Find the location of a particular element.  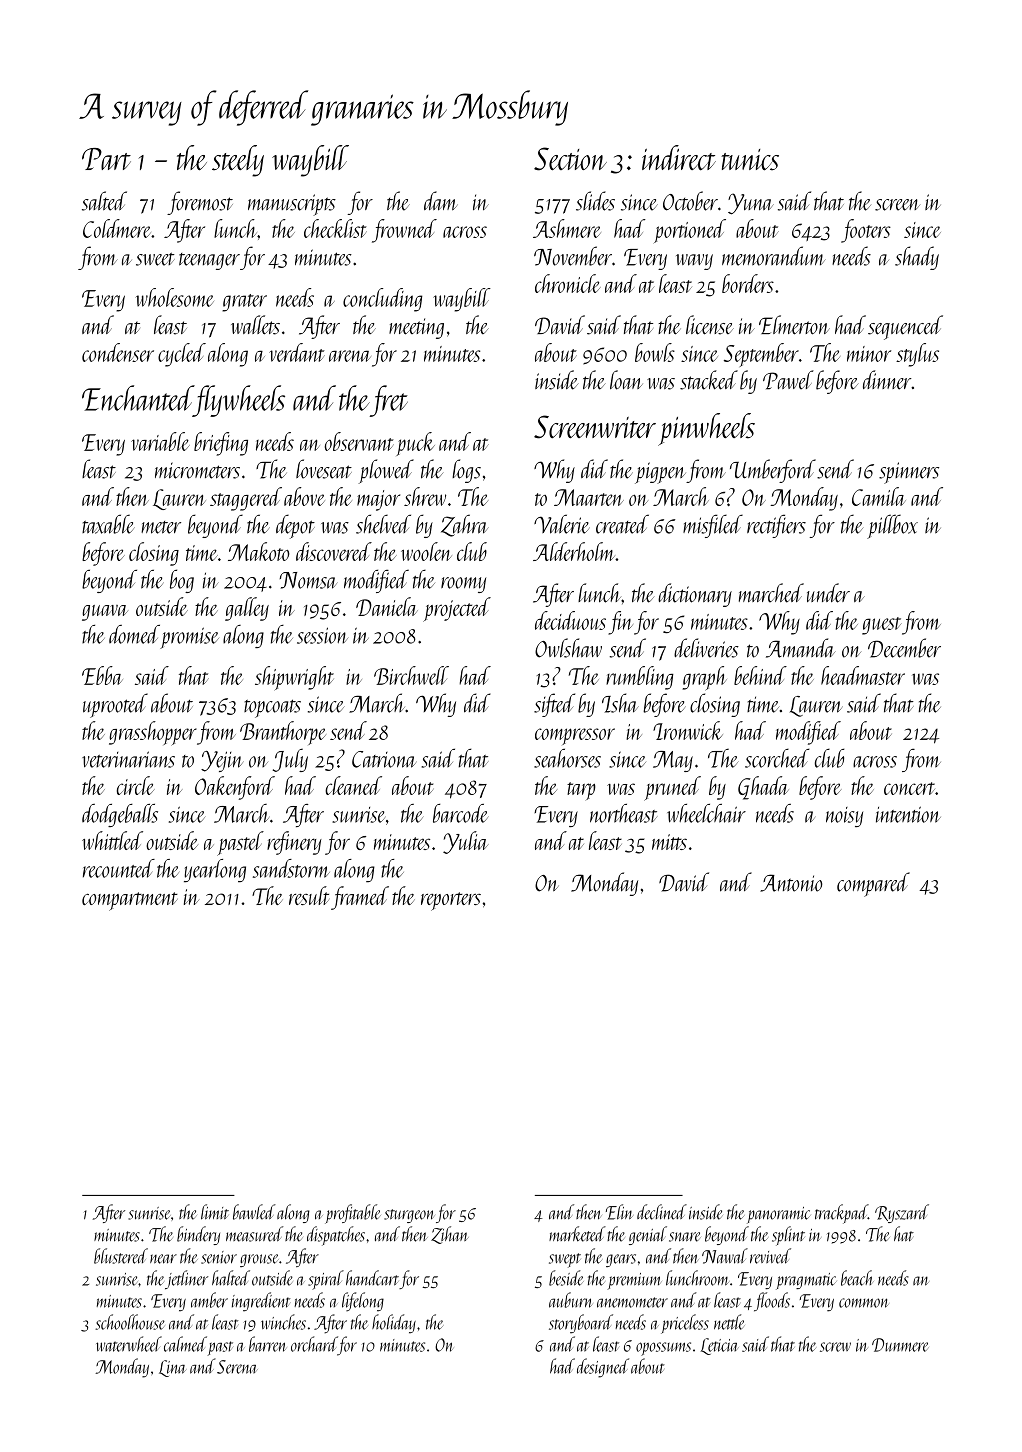

sturgeon is located at coordinates (409, 1216).
